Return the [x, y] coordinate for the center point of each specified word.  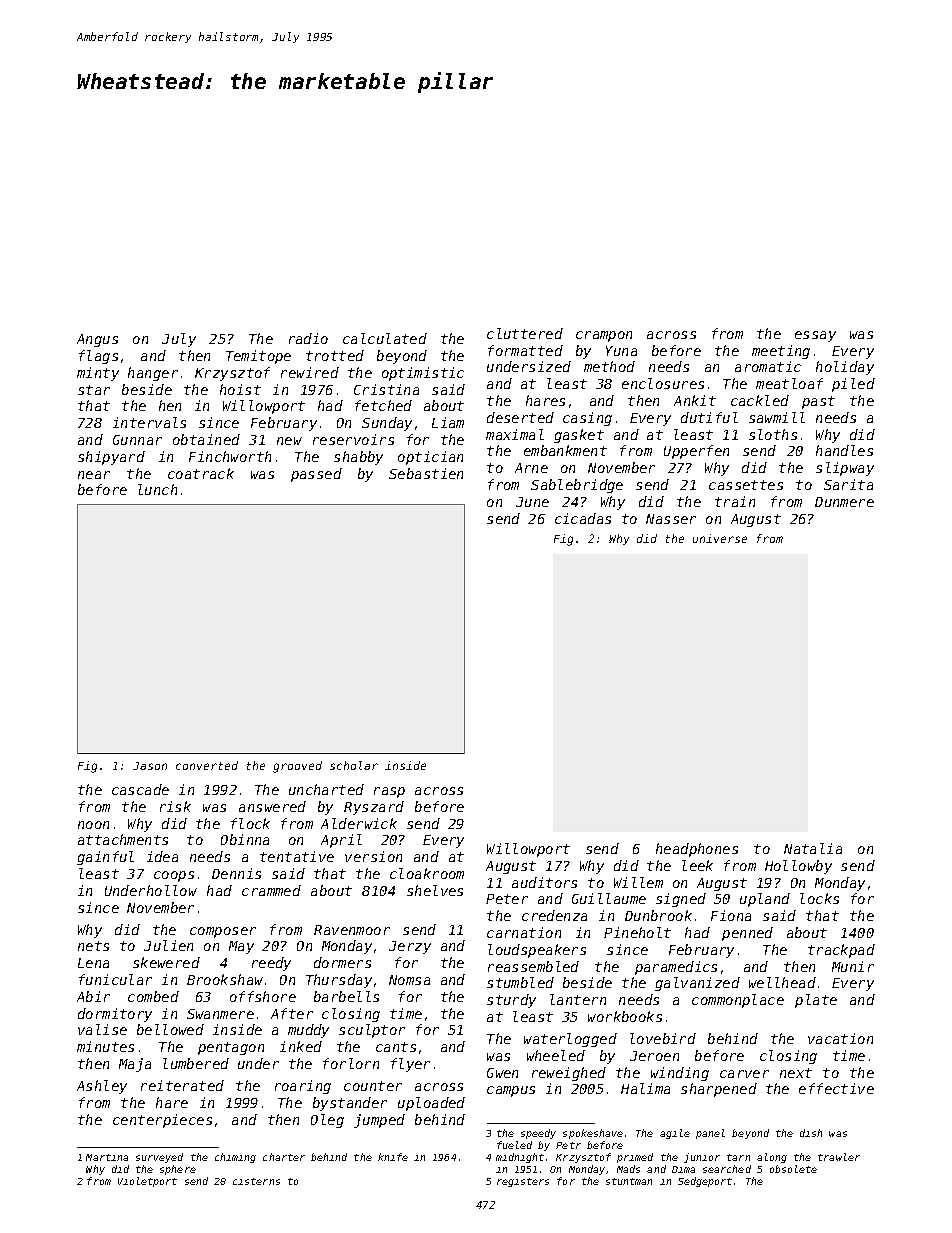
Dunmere [844, 502]
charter [284, 1157]
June [532, 502]
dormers [342, 962]
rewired [310, 372]
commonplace [738, 1001]
